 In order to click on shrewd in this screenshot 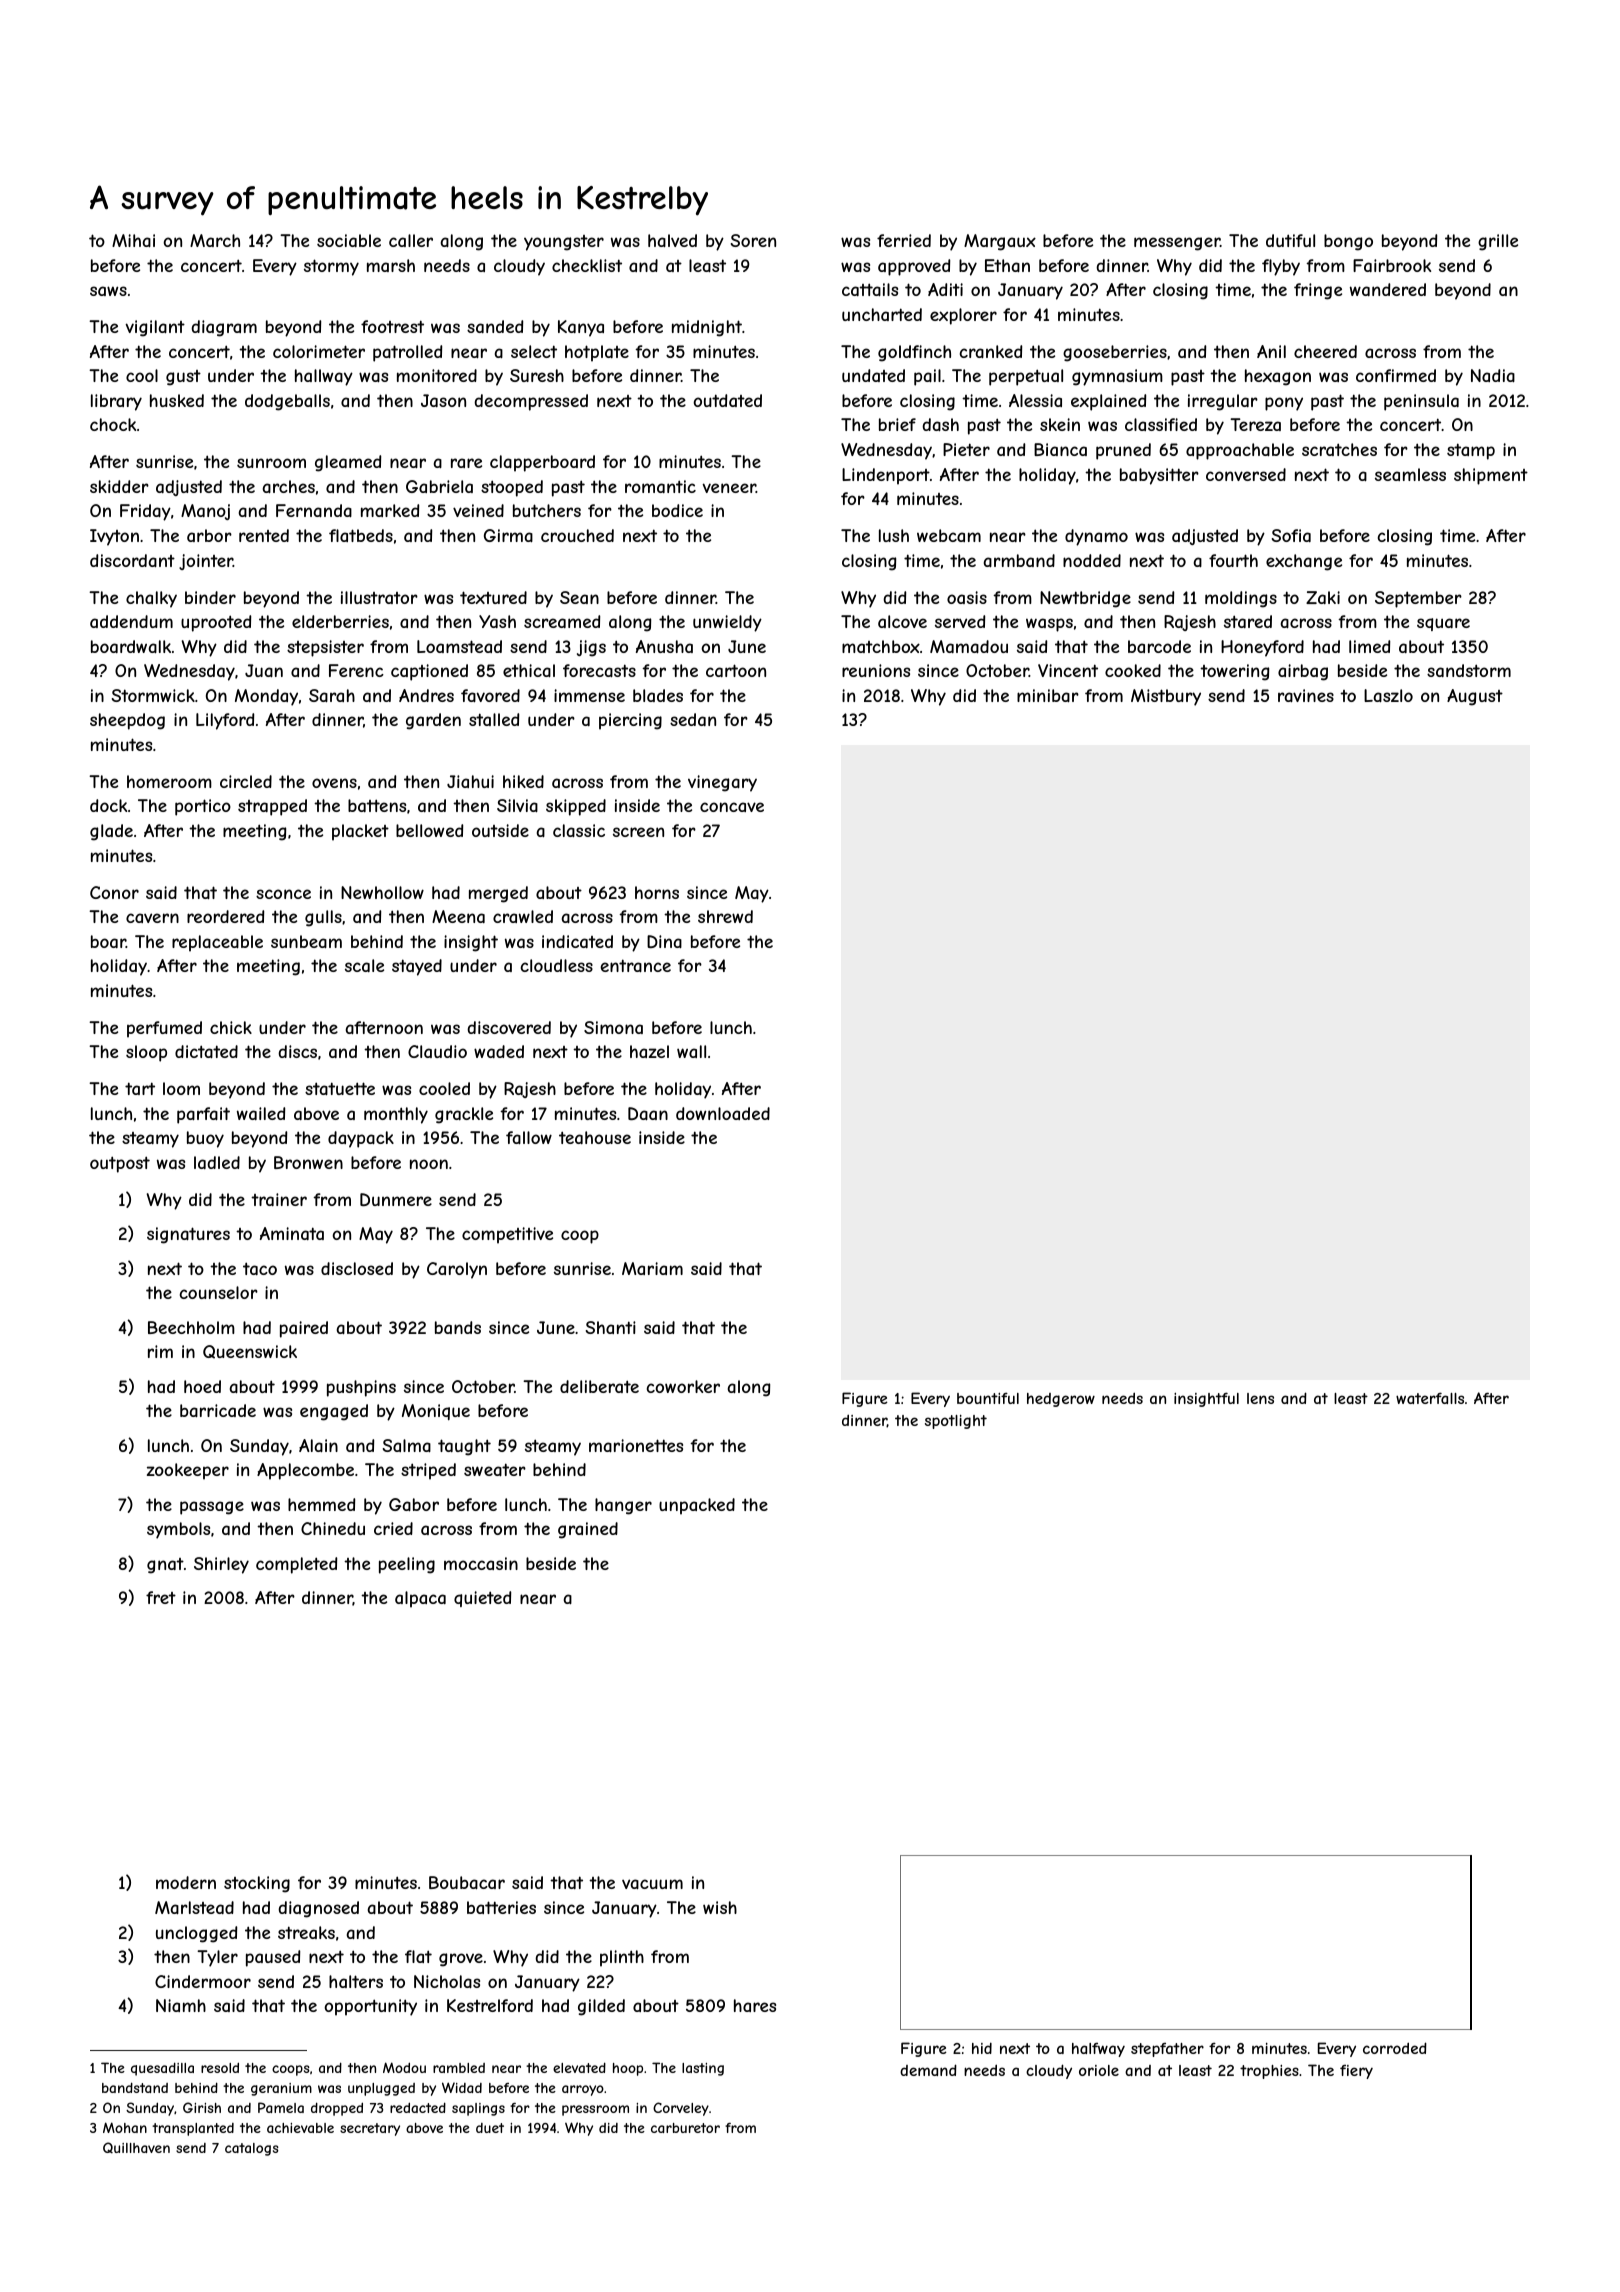, I will do `click(725, 916)`.
